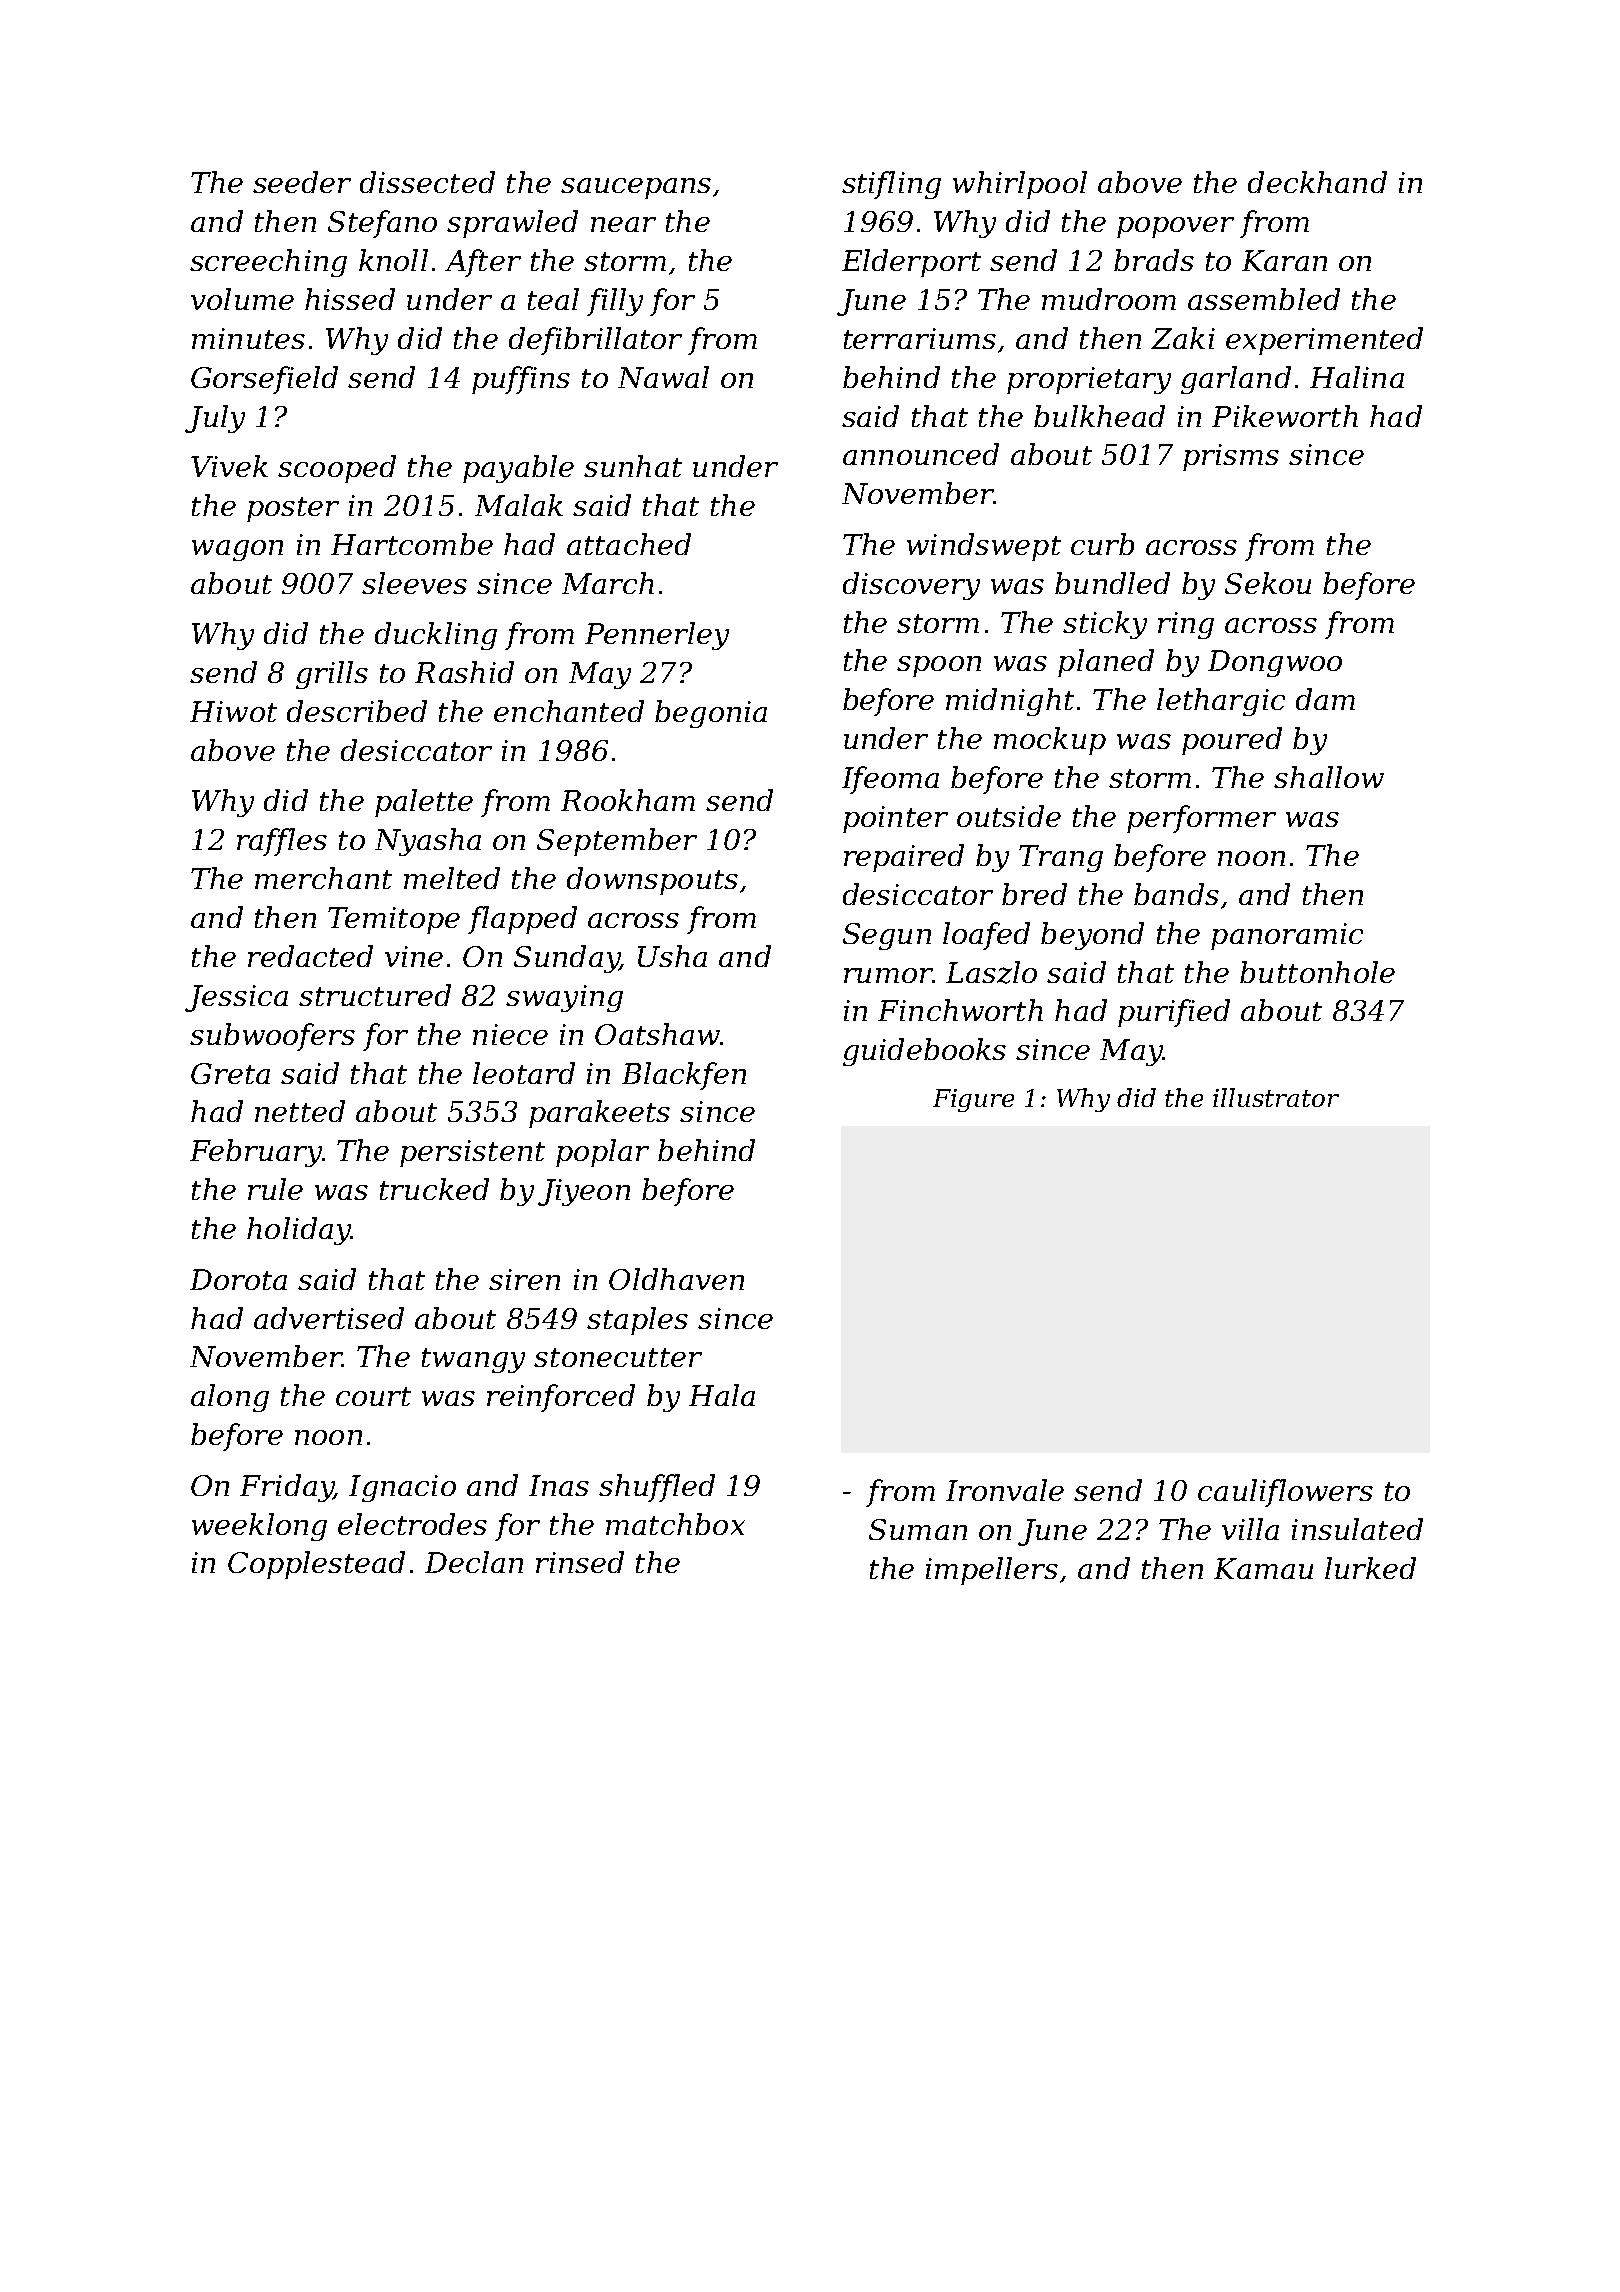  I want to click on purified, so click(1174, 1013).
